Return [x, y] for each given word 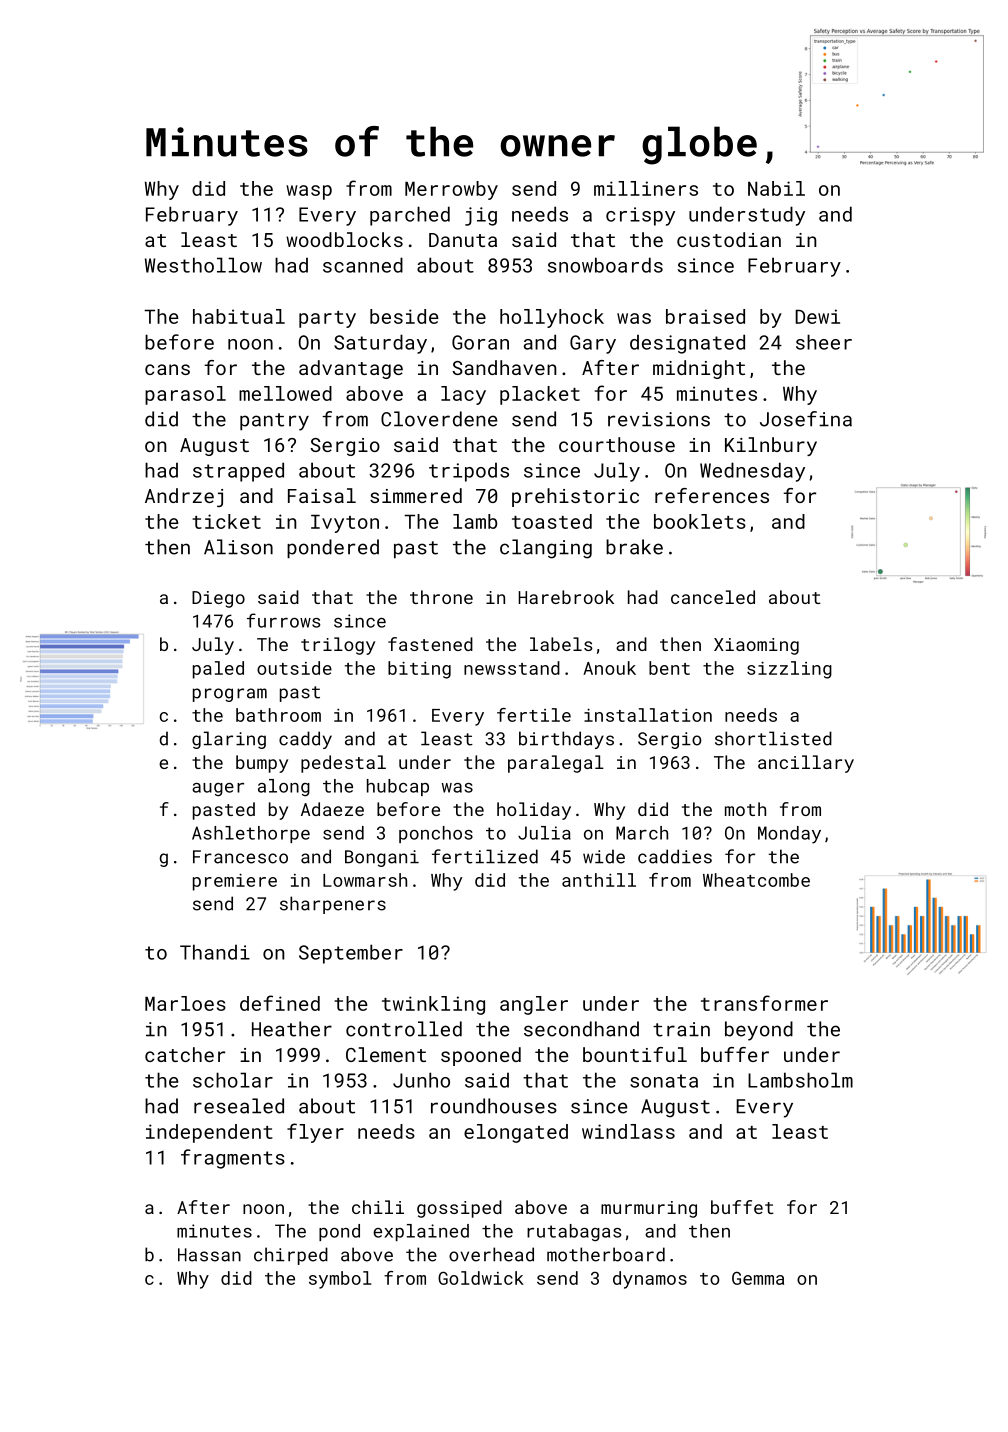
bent [669, 668]
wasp [309, 192]
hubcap [398, 787]
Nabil [776, 188]
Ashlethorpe [251, 834]
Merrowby [451, 190]
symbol [340, 1280]
